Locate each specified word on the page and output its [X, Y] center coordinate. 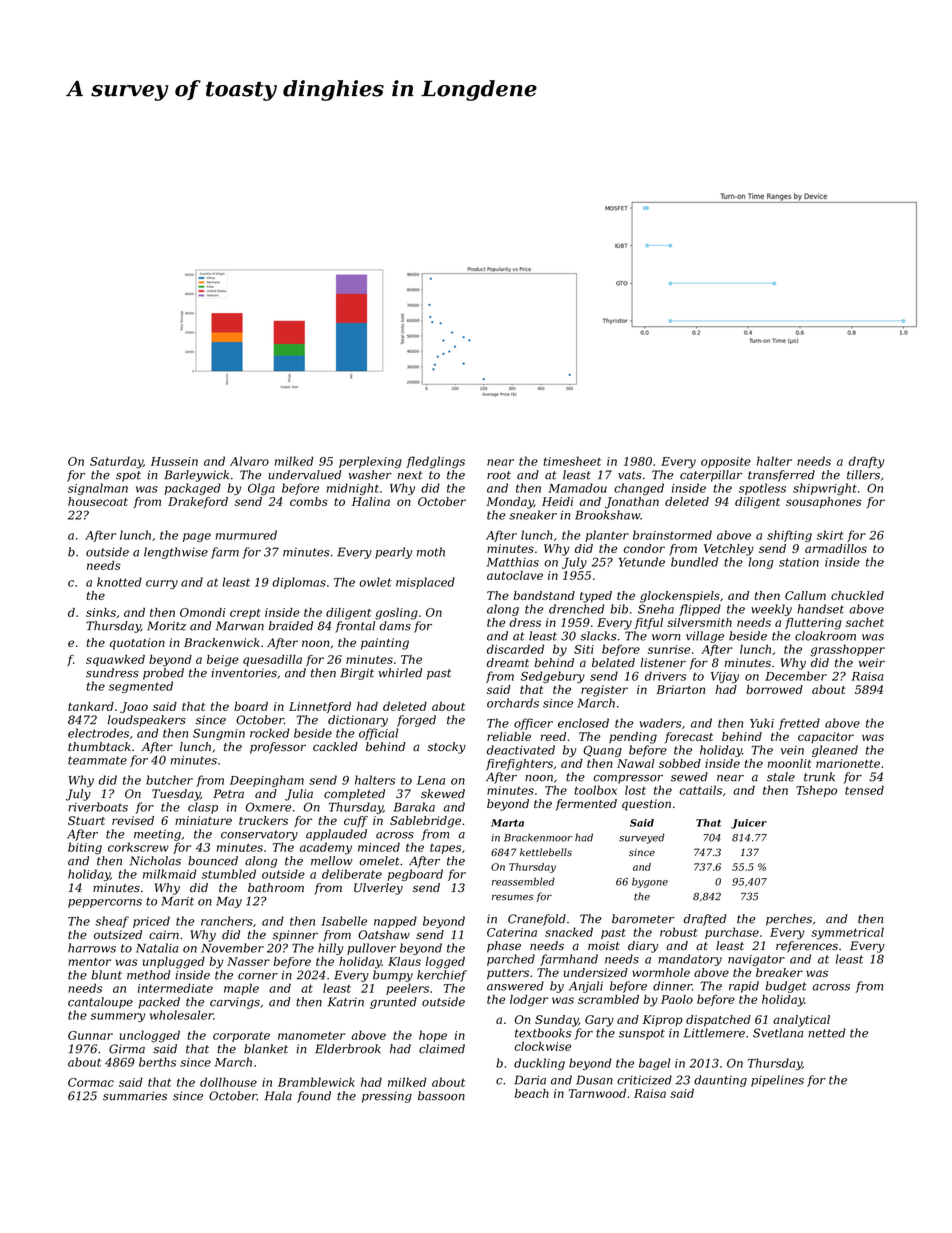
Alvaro [249, 461]
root [499, 475]
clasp [203, 808]
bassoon [441, 1096]
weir [872, 662]
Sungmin [219, 734]
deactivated [521, 750]
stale [781, 777]
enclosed [583, 723]
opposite [726, 462]
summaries [135, 1096]
